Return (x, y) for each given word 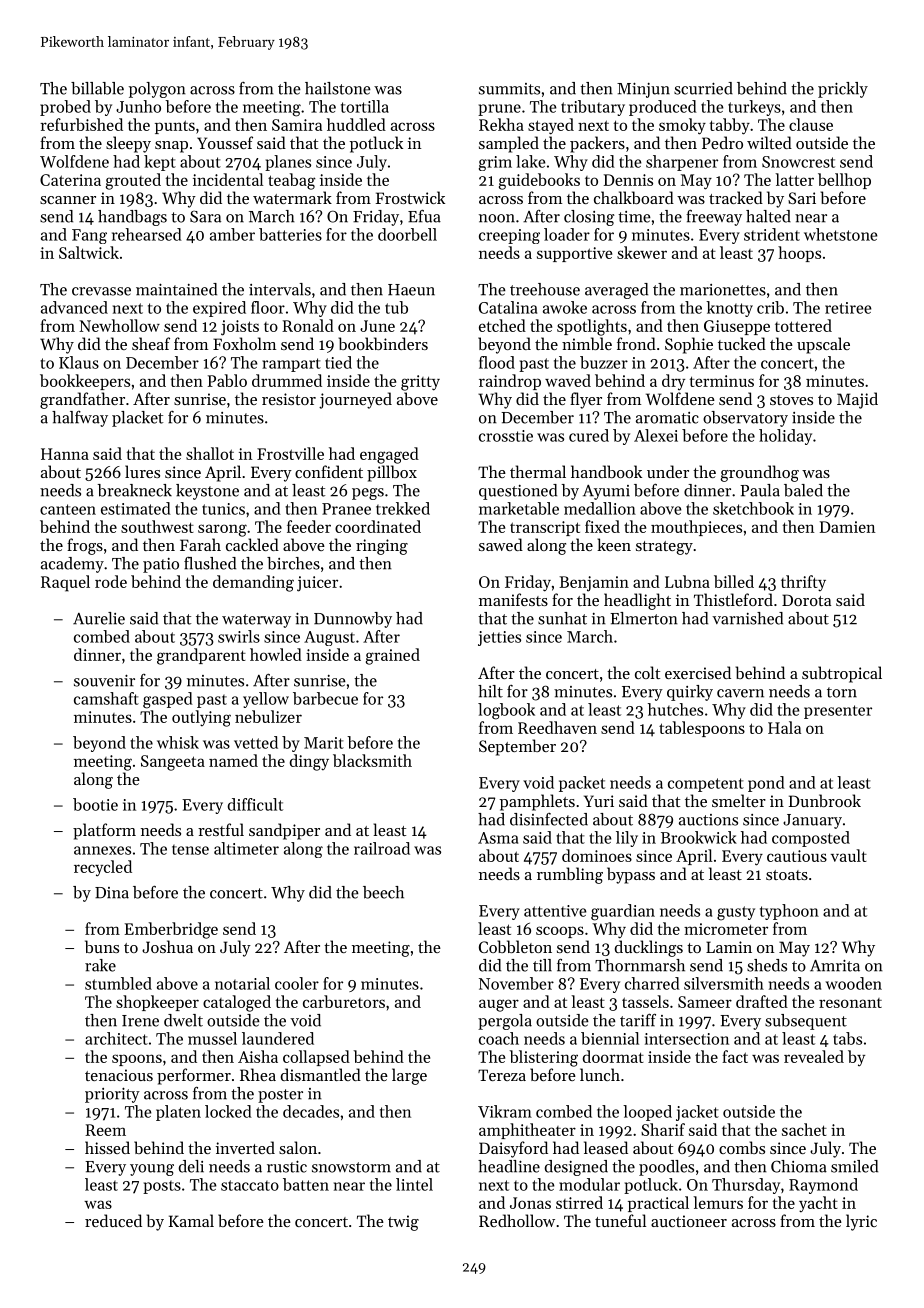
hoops (799, 254)
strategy (664, 548)
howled (276, 654)
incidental (228, 179)
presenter (838, 712)
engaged (389, 455)
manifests (513, 599)
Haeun (411, 290)
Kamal (191, 1220)
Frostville (290, 453)
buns (102, 946)
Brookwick (699, 837)
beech (383, 892)
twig (403, 1223)
